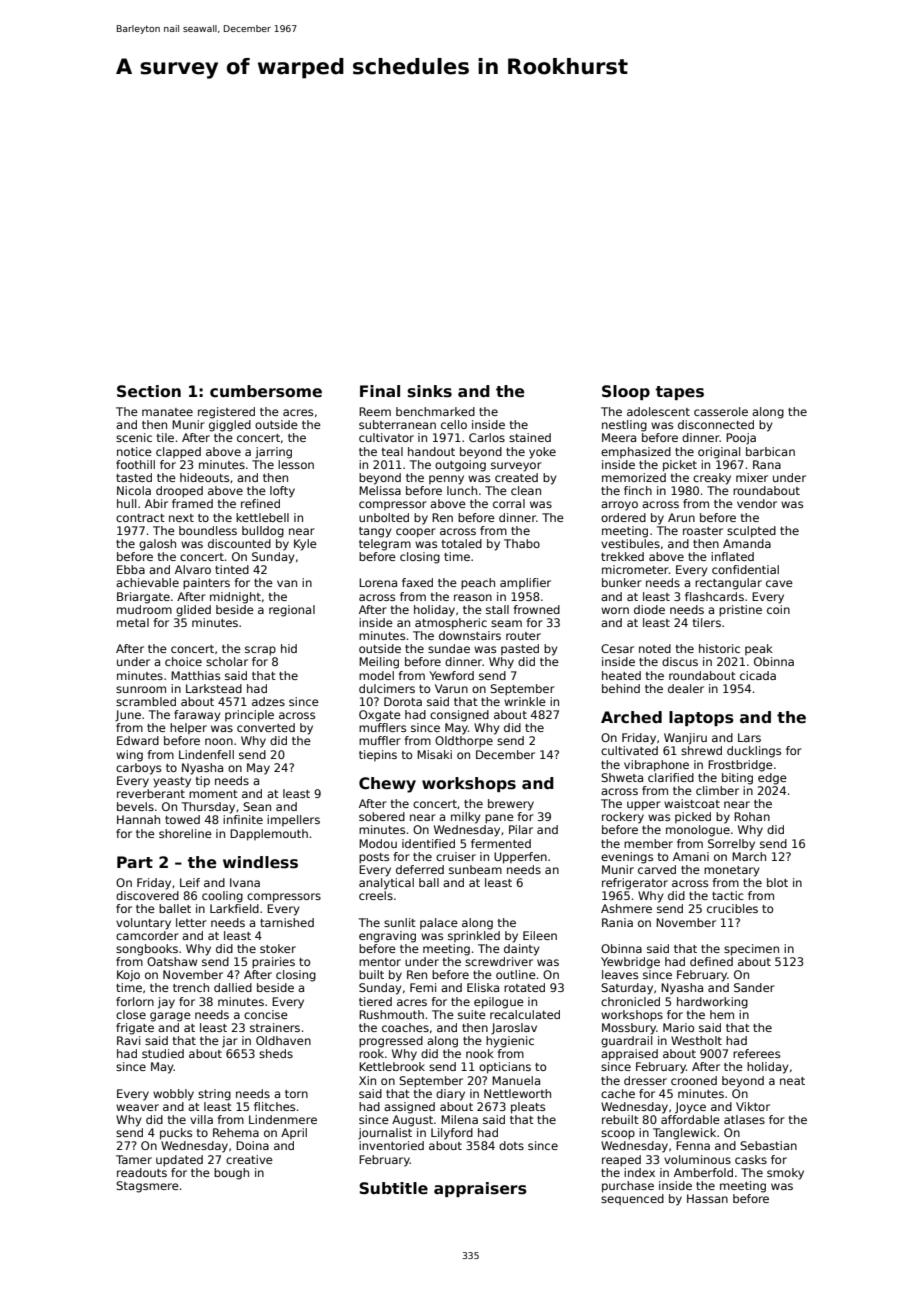 This screenshot has height=1308, width=924. Describe the element at coordinates (266, 391) in the screenshot. I see `cumbersome` at that location.
